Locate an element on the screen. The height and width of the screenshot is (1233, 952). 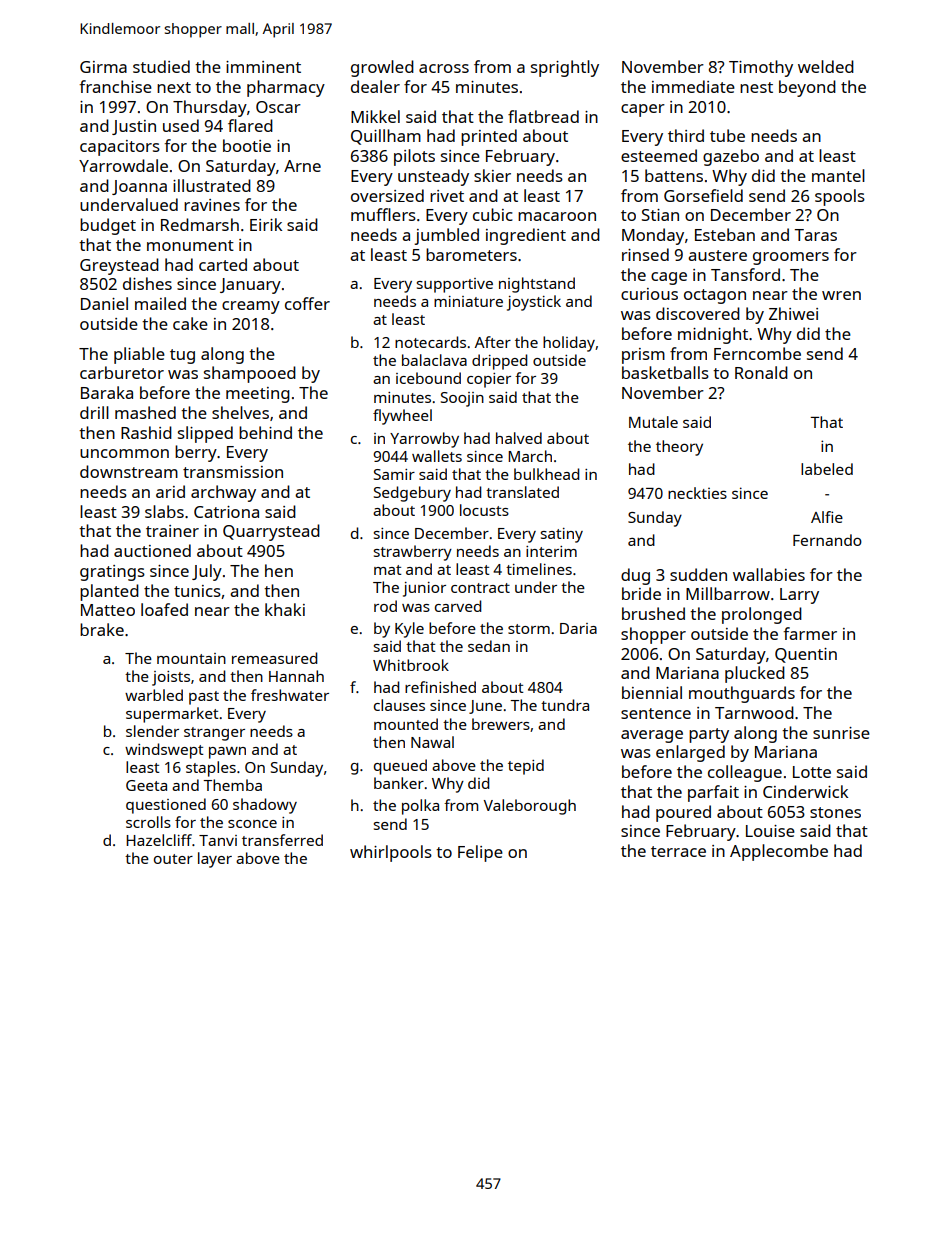
pilots is located at coordinates (414, 157).
